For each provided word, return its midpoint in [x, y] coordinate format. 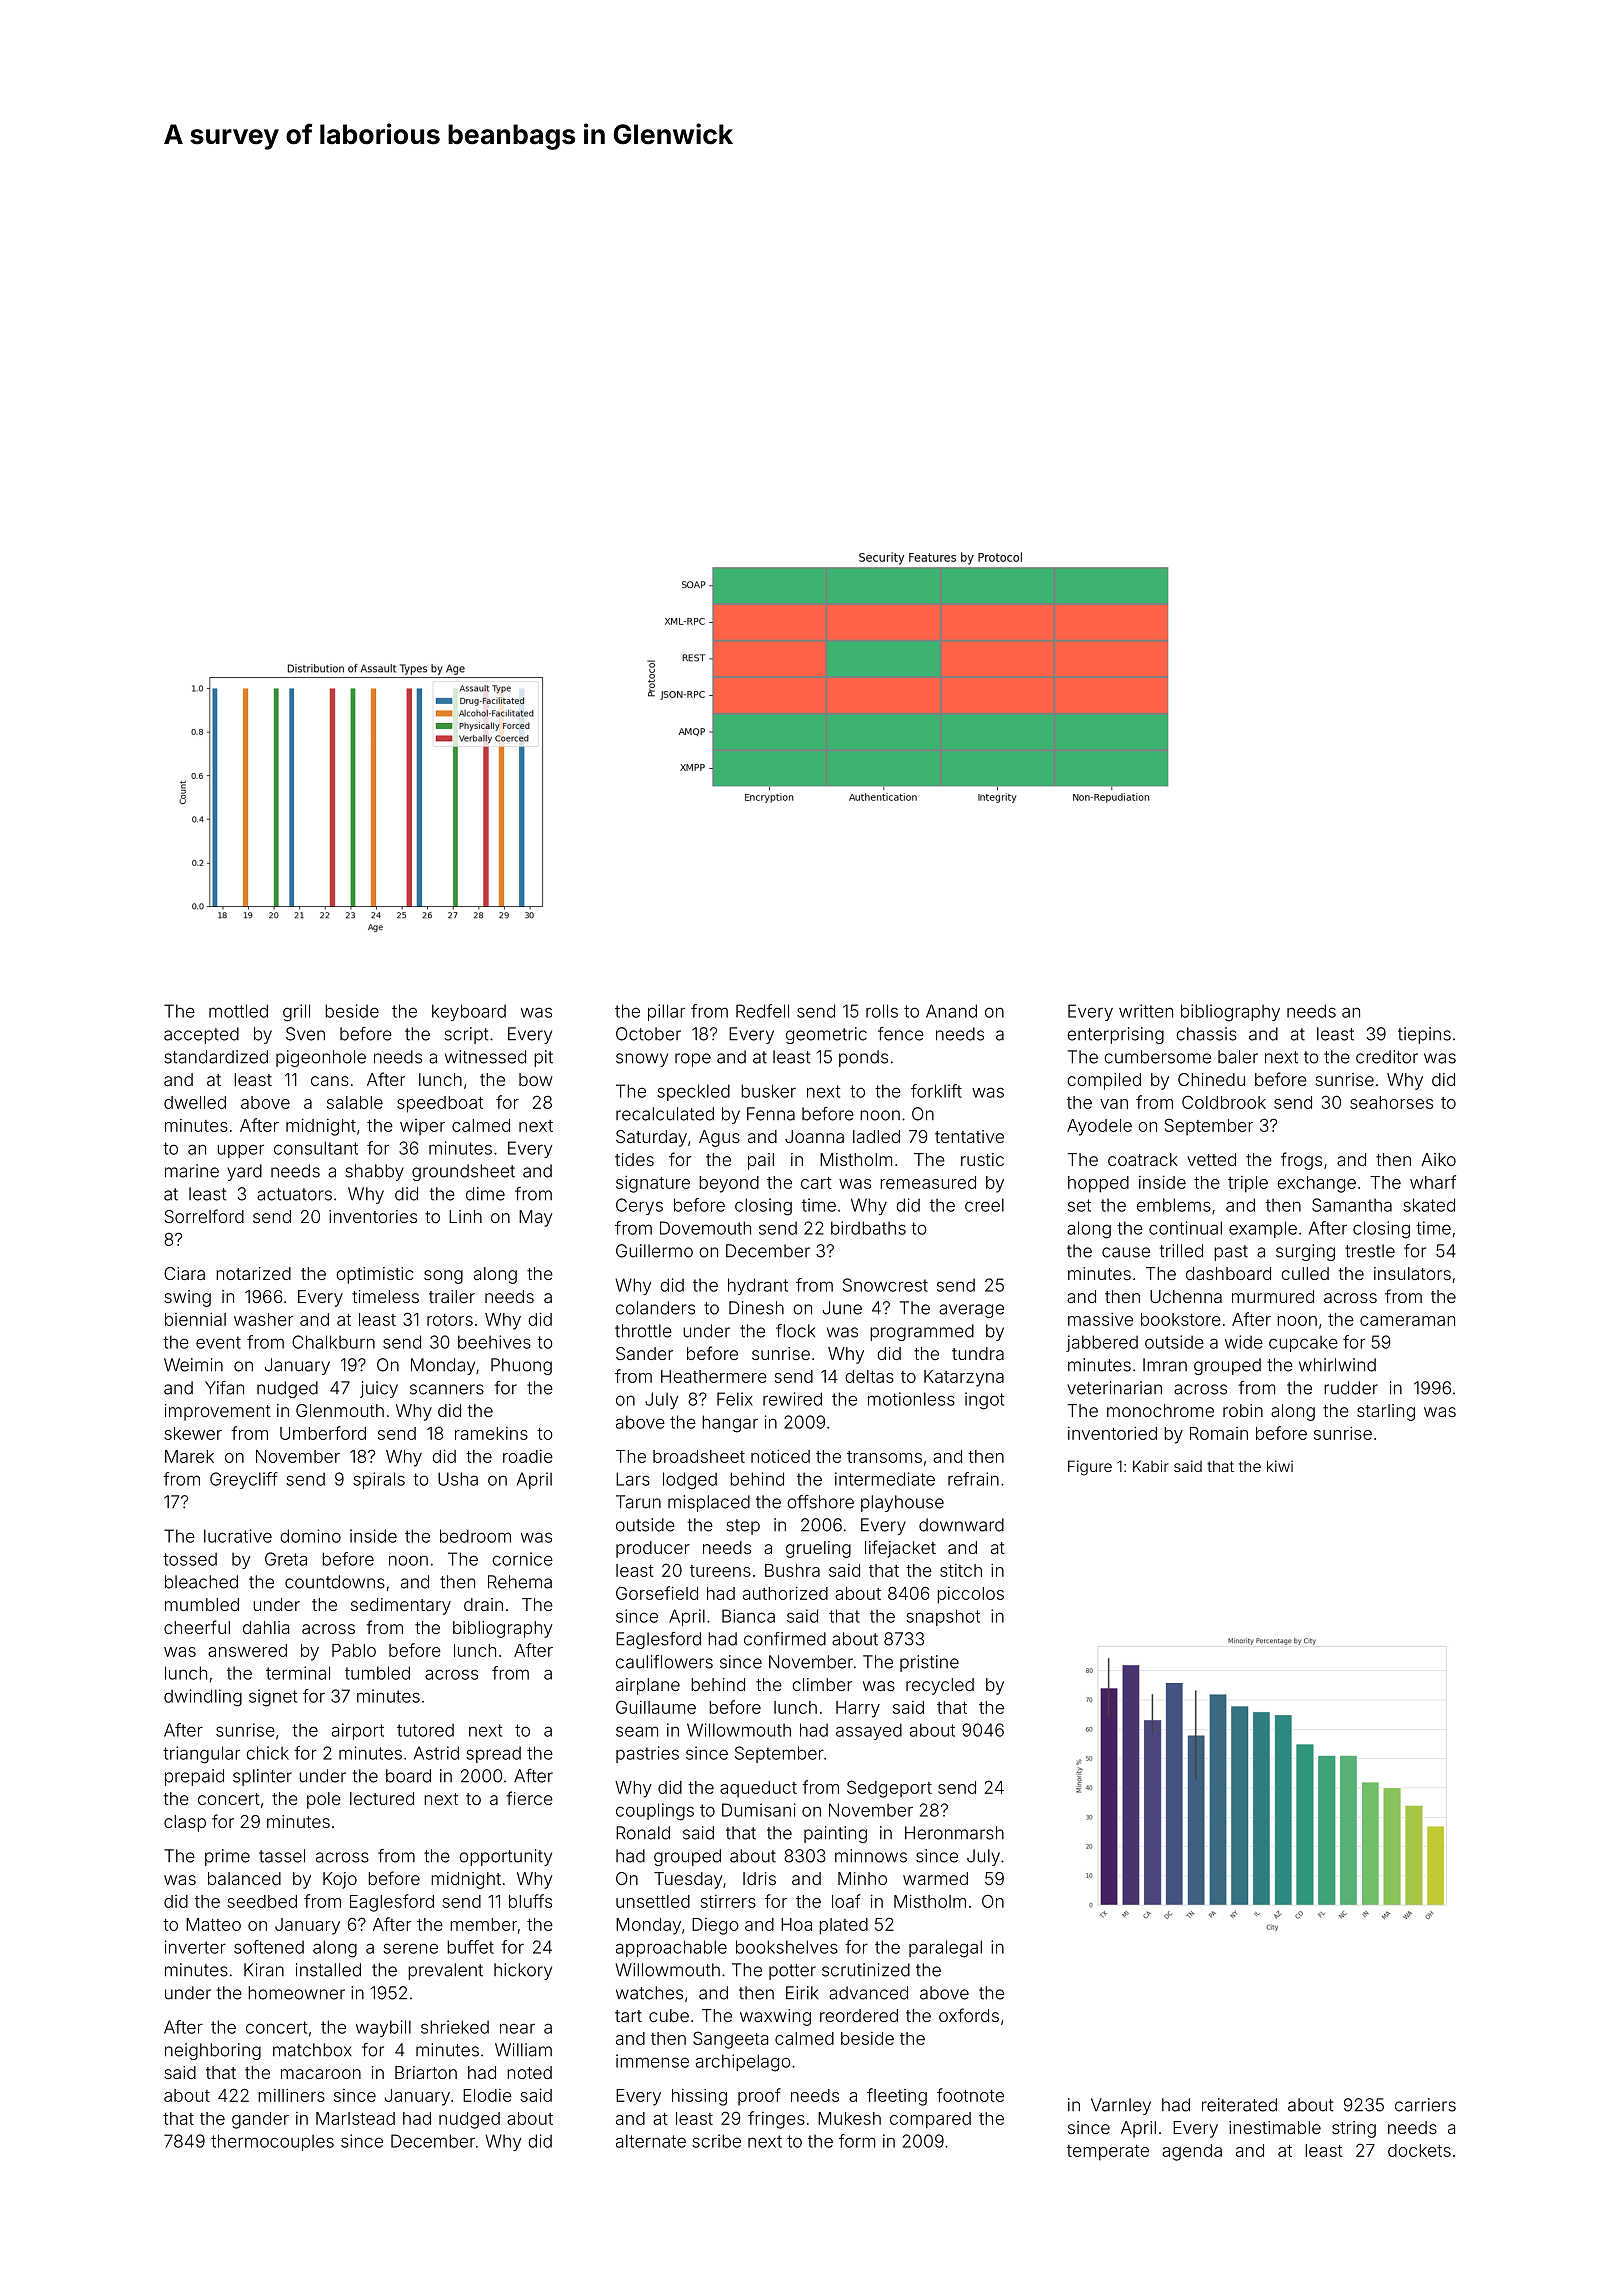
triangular [201, 1755]
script [466, 1035]
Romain [1219, 1433]
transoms [884, 1457]
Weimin [193, 1365]
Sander [644, 1353]
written [1146, 1011]
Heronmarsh [954, 1833]
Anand [951, 1011]
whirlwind [1337, 1365]
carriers [1425, 2105]
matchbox [312, 2050]
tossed [190, 1559]
